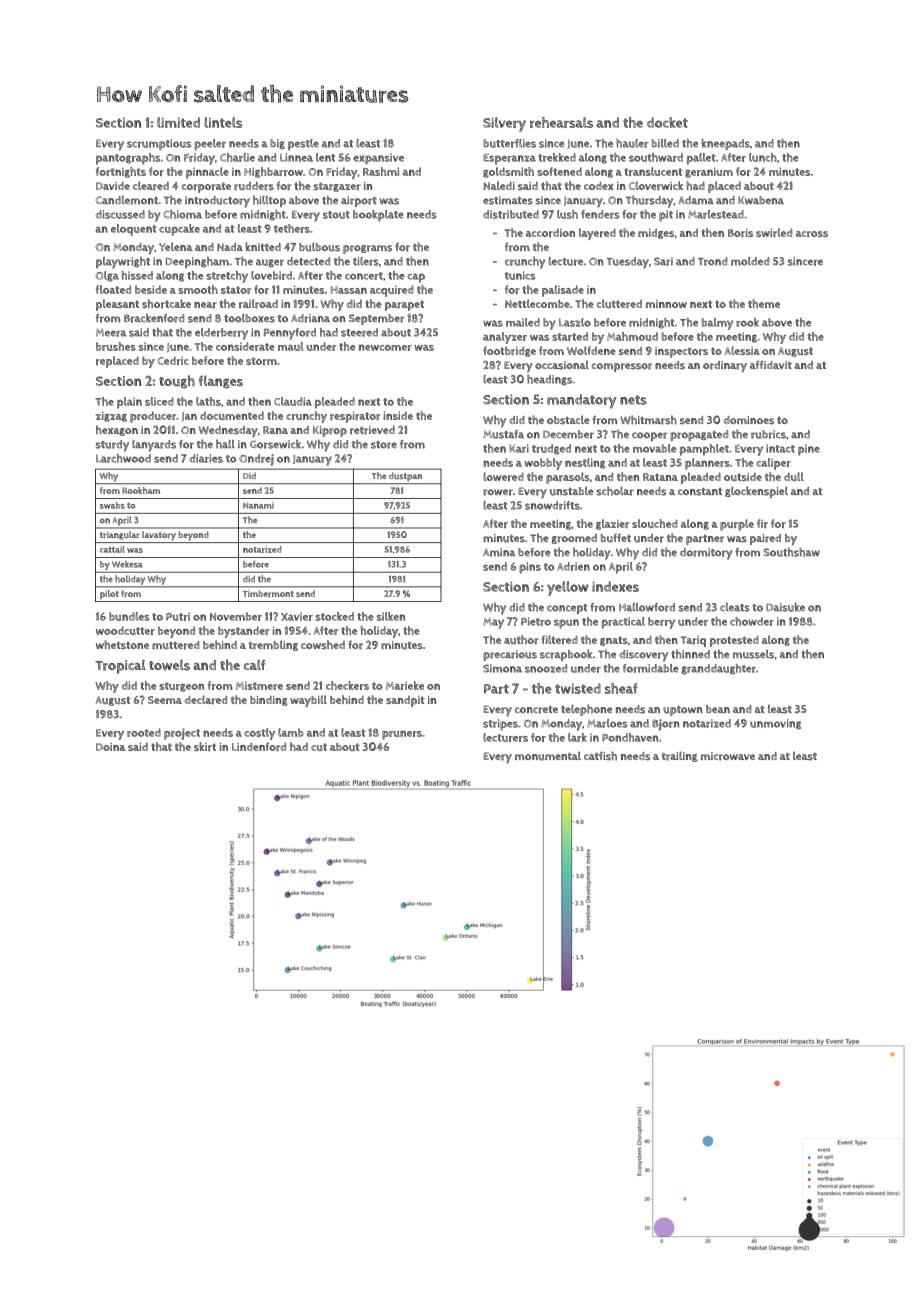  I want to click on lovebird, so click(271, 275).
